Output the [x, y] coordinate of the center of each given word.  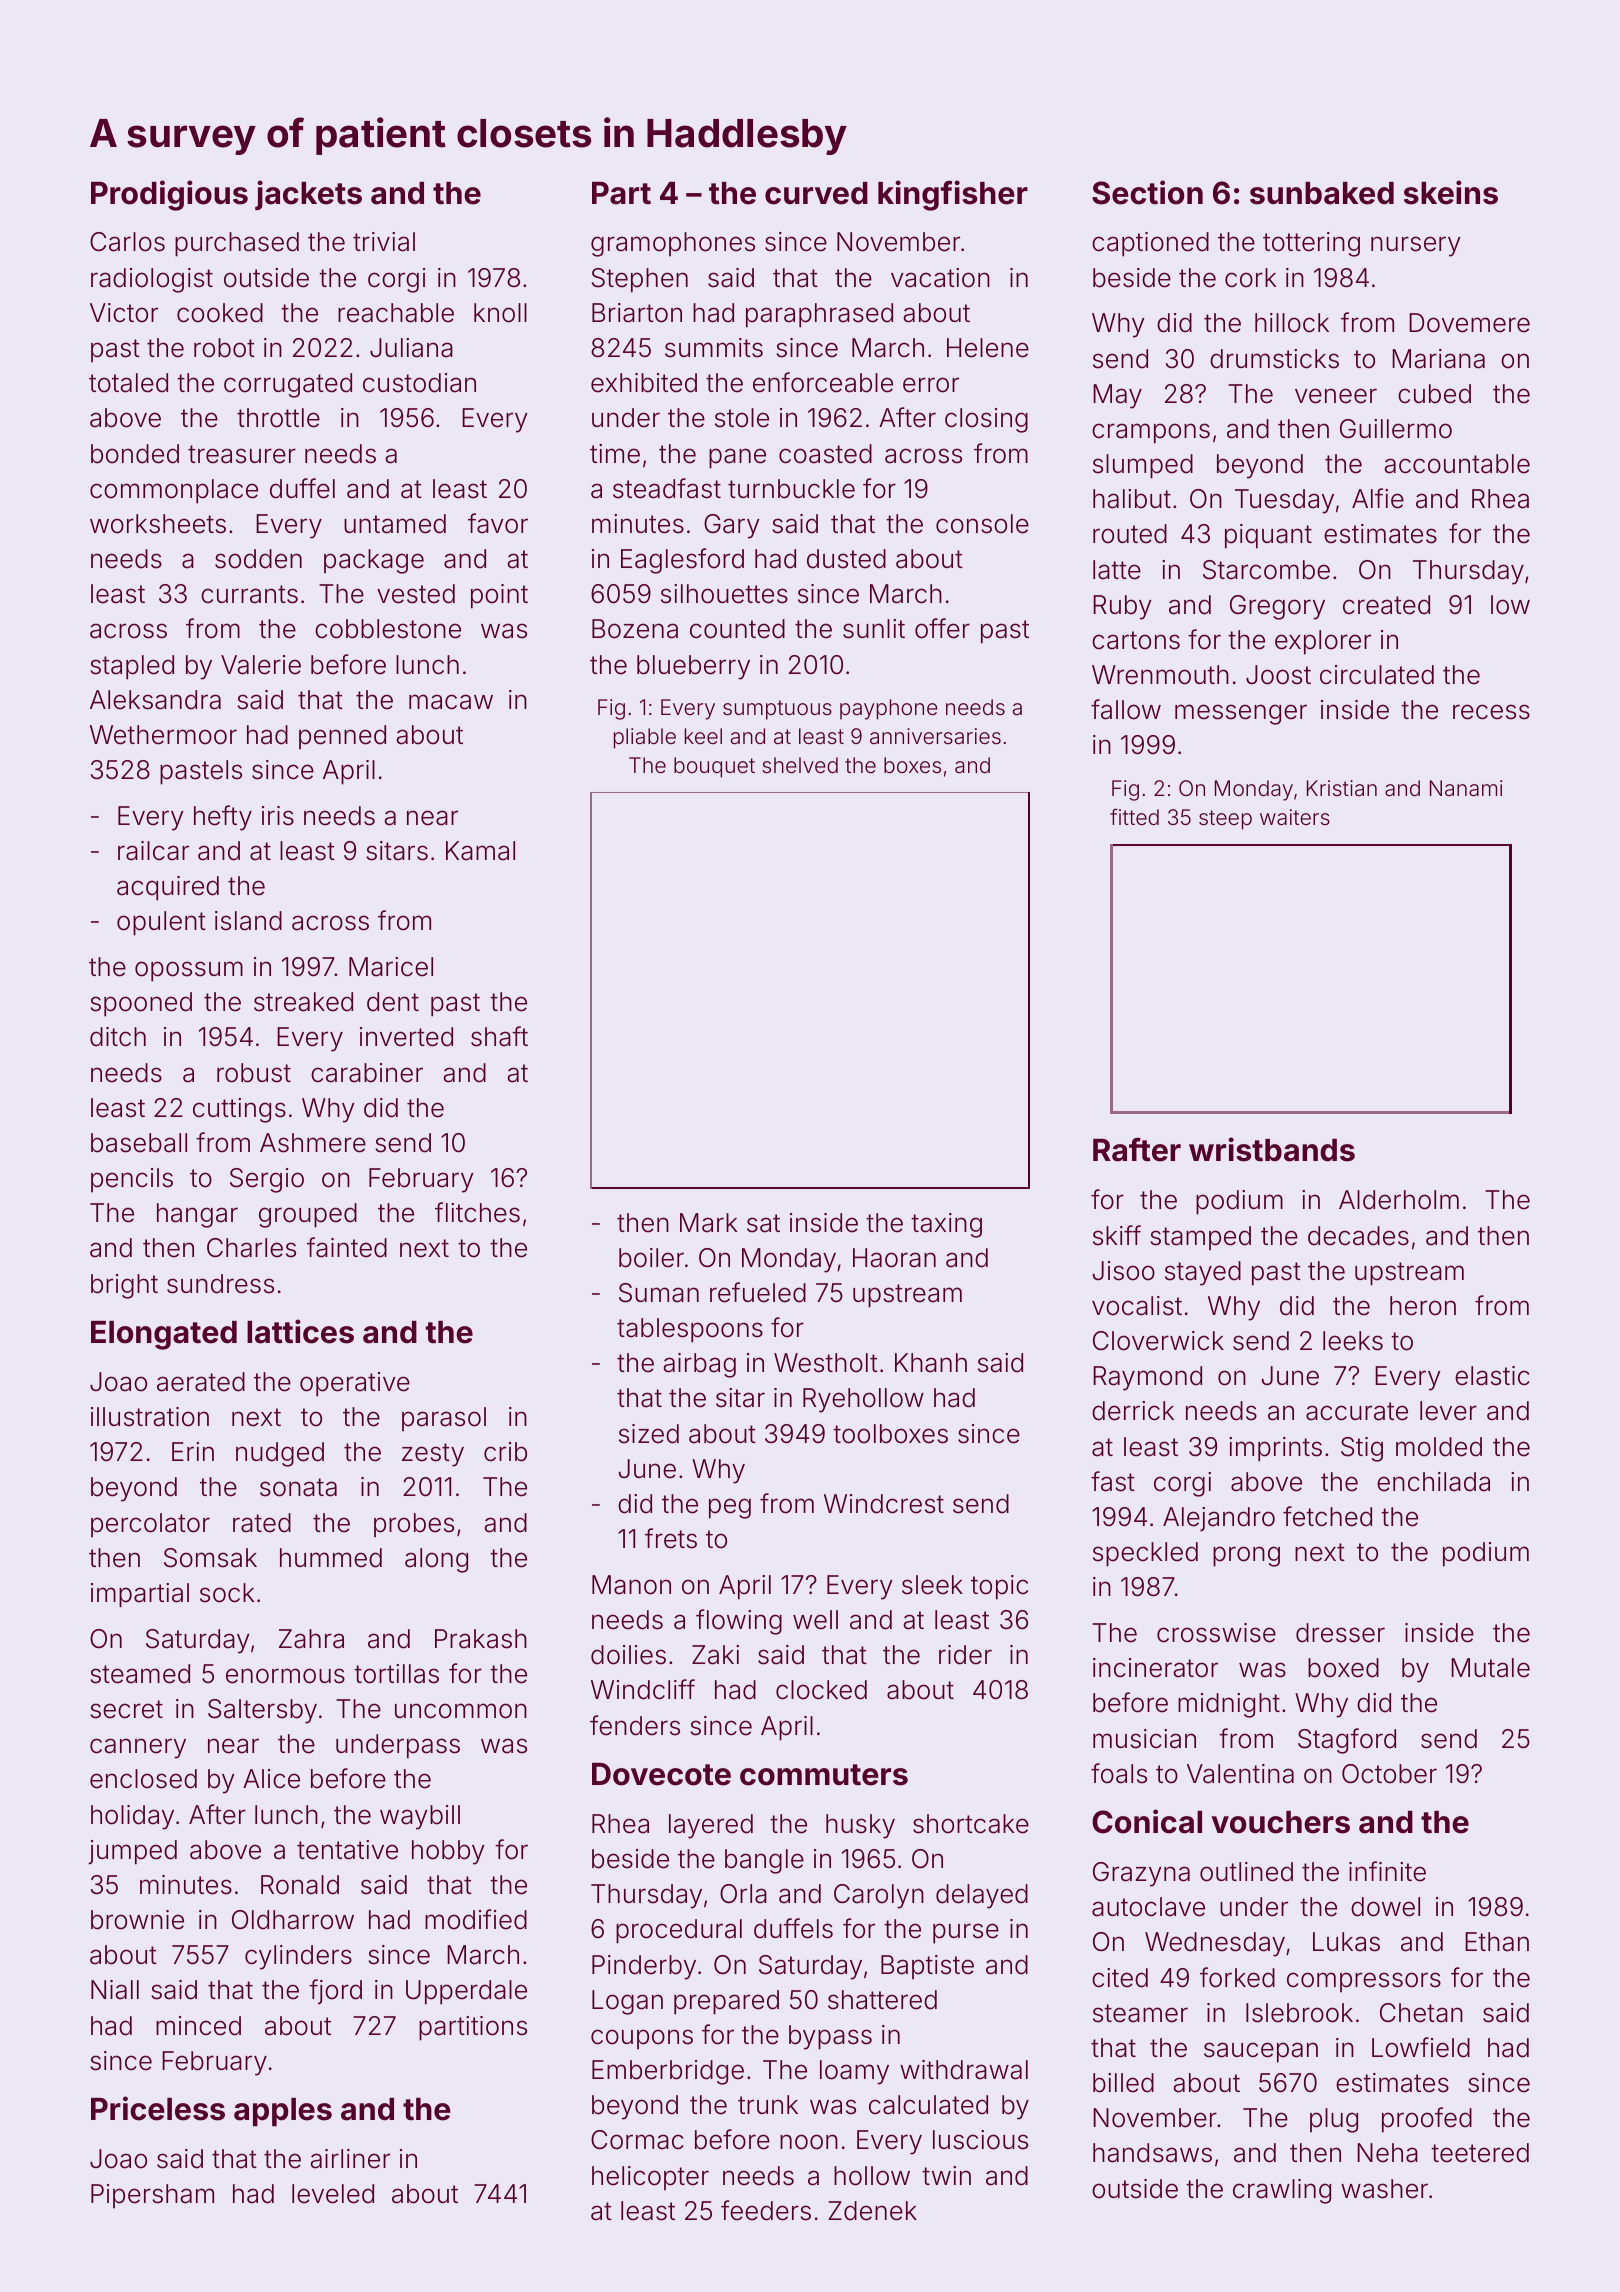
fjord [335, 1992]
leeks [1353, 1341]
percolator [150, 1525]
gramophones [673, 244]
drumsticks [1274, 359]
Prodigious [169, 195]
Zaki [715, 1655]
